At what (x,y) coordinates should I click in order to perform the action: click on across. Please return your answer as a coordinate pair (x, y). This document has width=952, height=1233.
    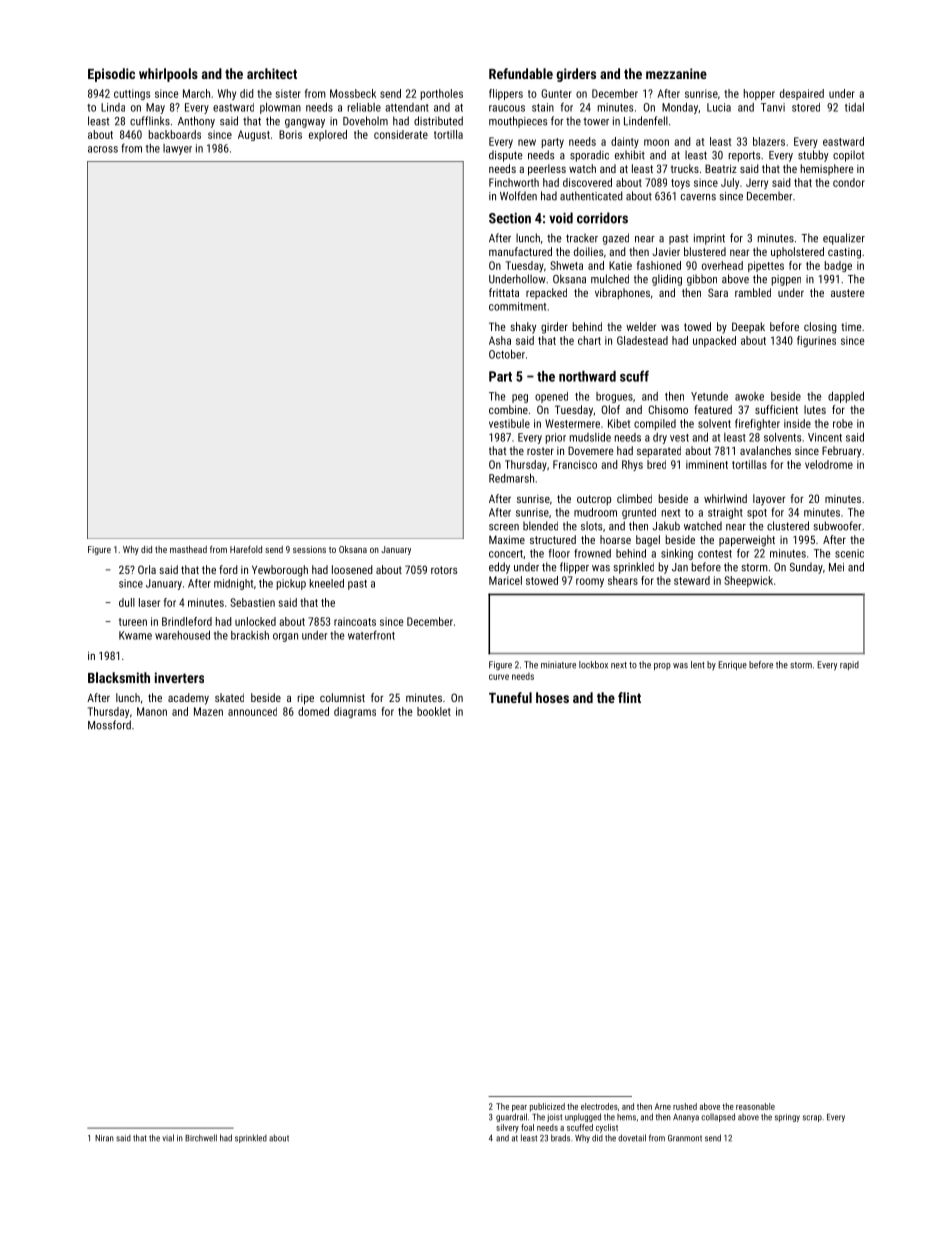
    Looking at the image, I should click on (103, 149).
